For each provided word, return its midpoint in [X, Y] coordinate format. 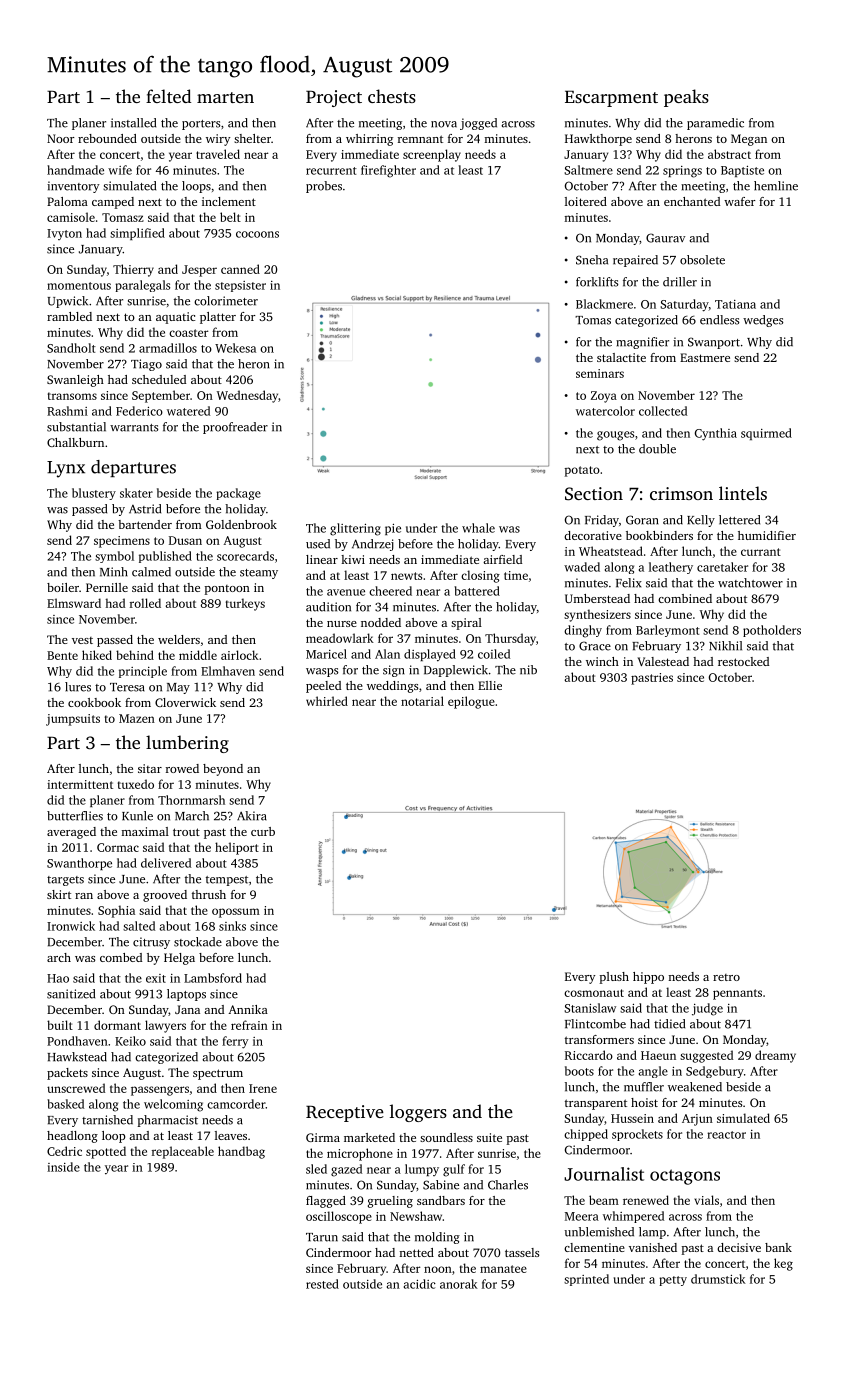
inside [63, 1167]
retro [726, 977]
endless [719, 320]
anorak [459, 1284]
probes [324, 187]
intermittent [80, 784]
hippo [648, 978]
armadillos [168, 348]
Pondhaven [77, 1041]
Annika [248, 1009]
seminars [600, 373]
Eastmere [705, 357]
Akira [252, 816]
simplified [137, 234]
